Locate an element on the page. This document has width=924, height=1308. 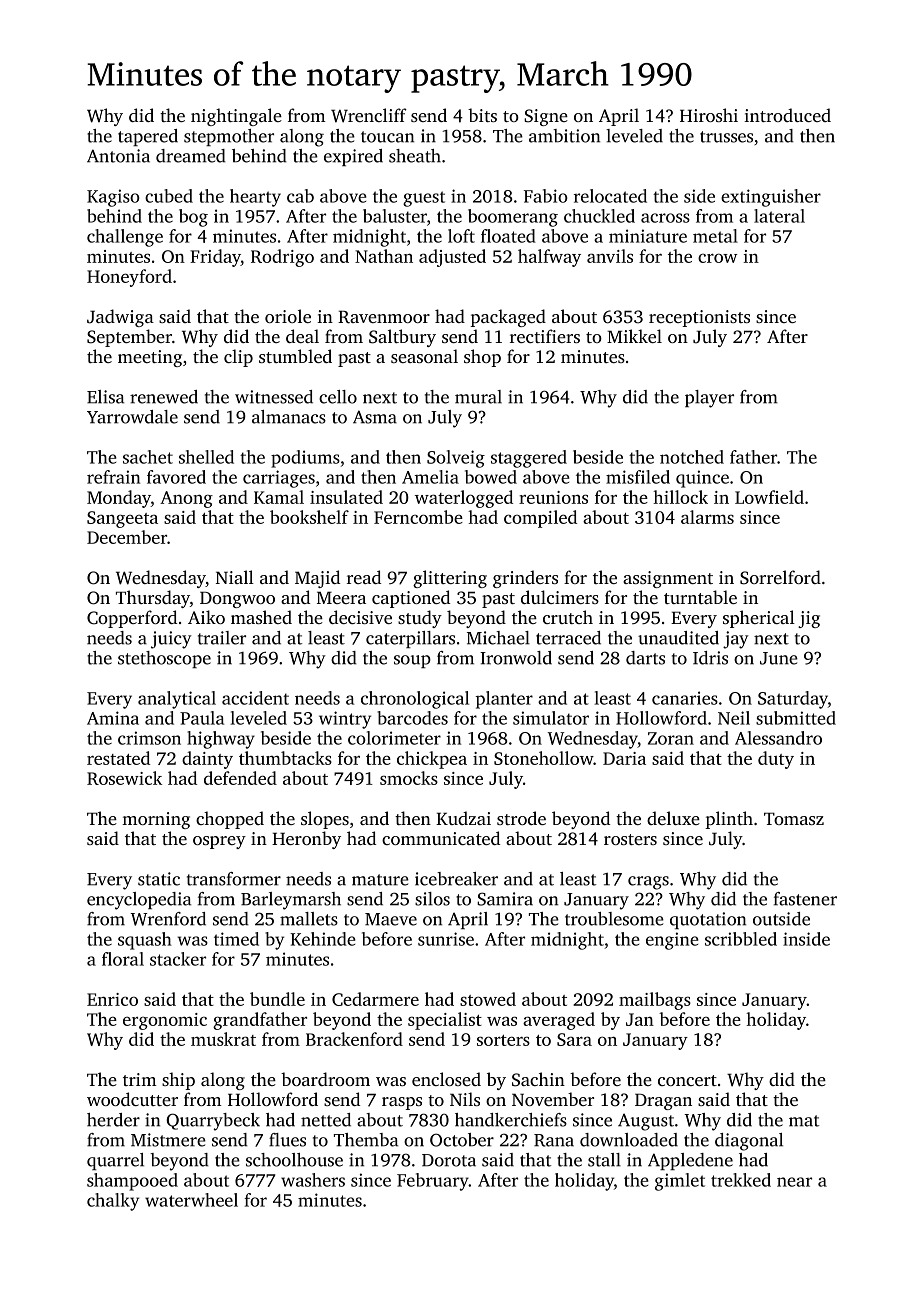
defended is located at coordinates (240, 778).
